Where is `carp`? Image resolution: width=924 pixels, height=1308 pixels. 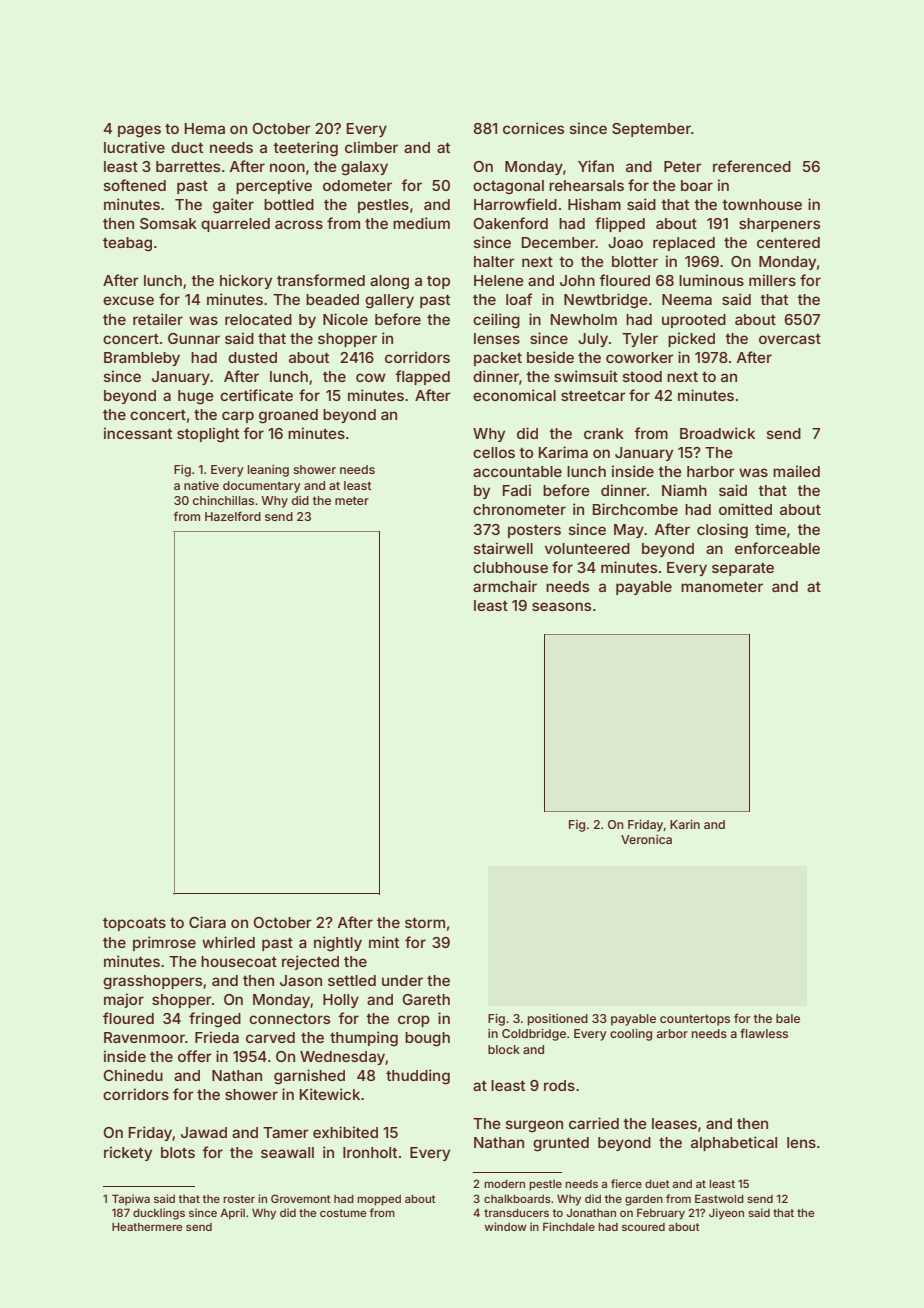 carp is located at coordinates (238, 417).
